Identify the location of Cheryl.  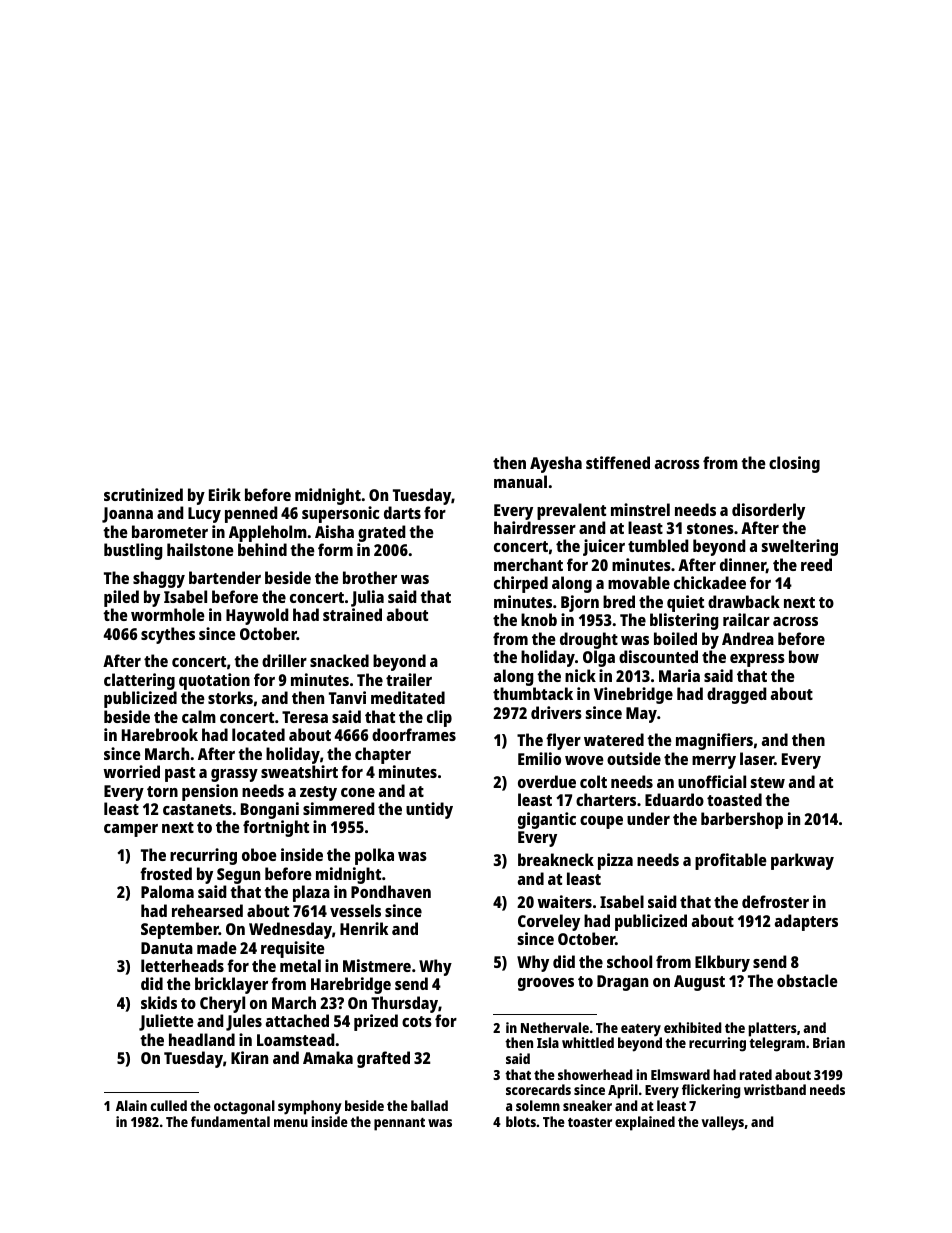
(222, 1004).
